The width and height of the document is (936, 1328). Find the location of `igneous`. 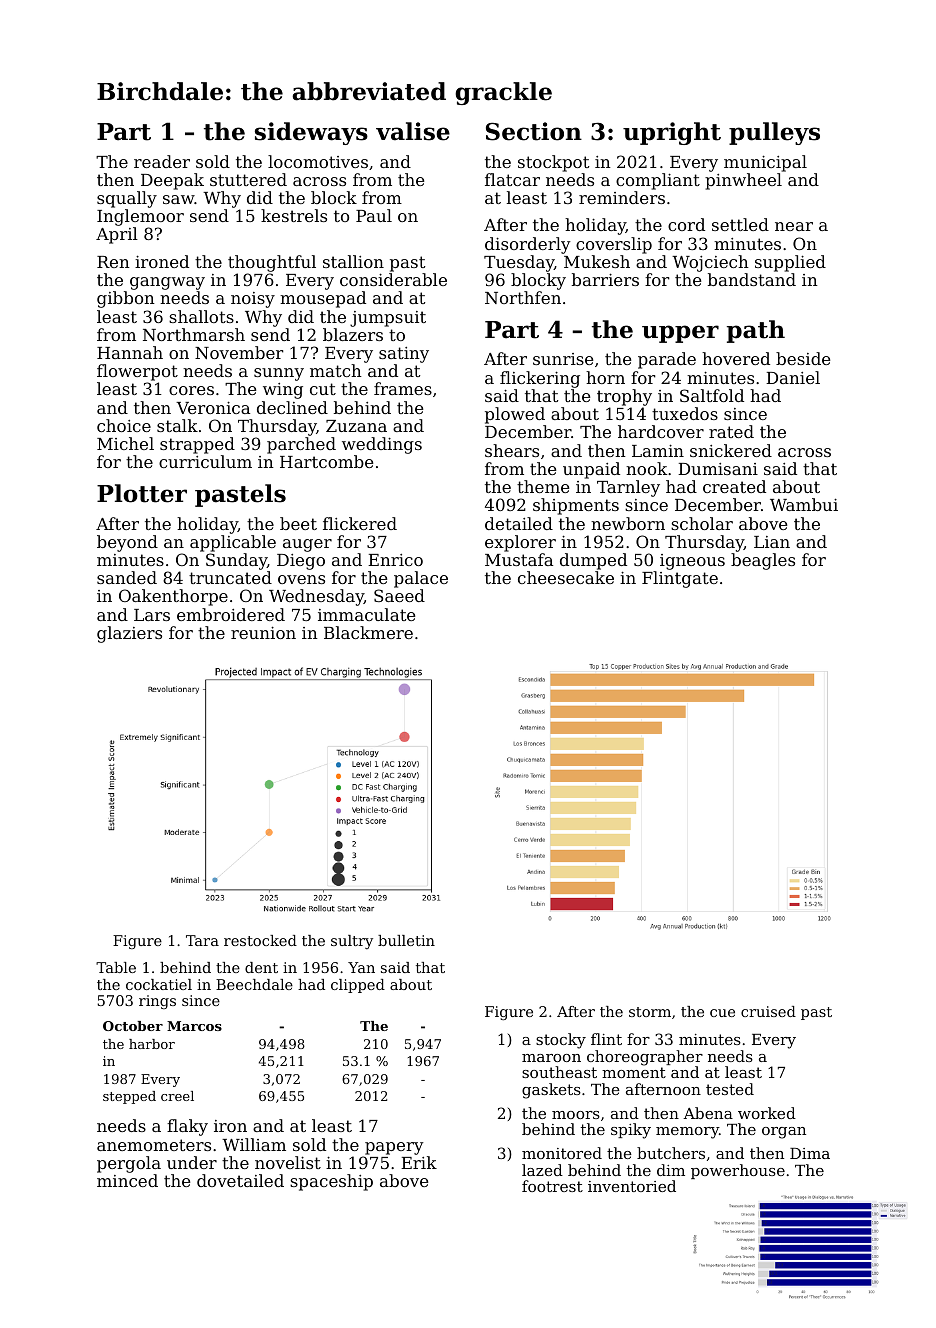

igneous is located at coordinates (692, 562).
